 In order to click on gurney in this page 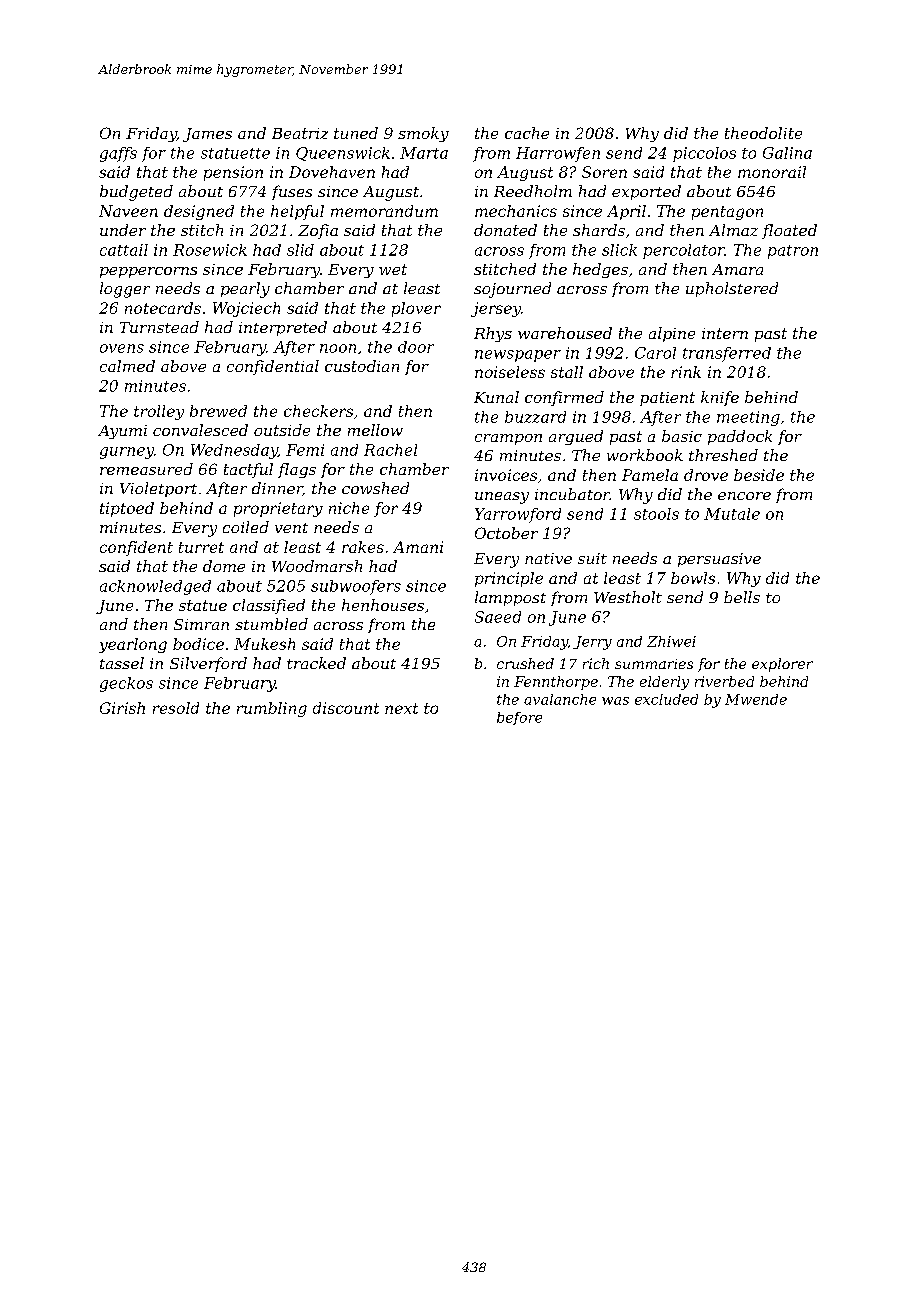, I will do `click(127, 453)`.
